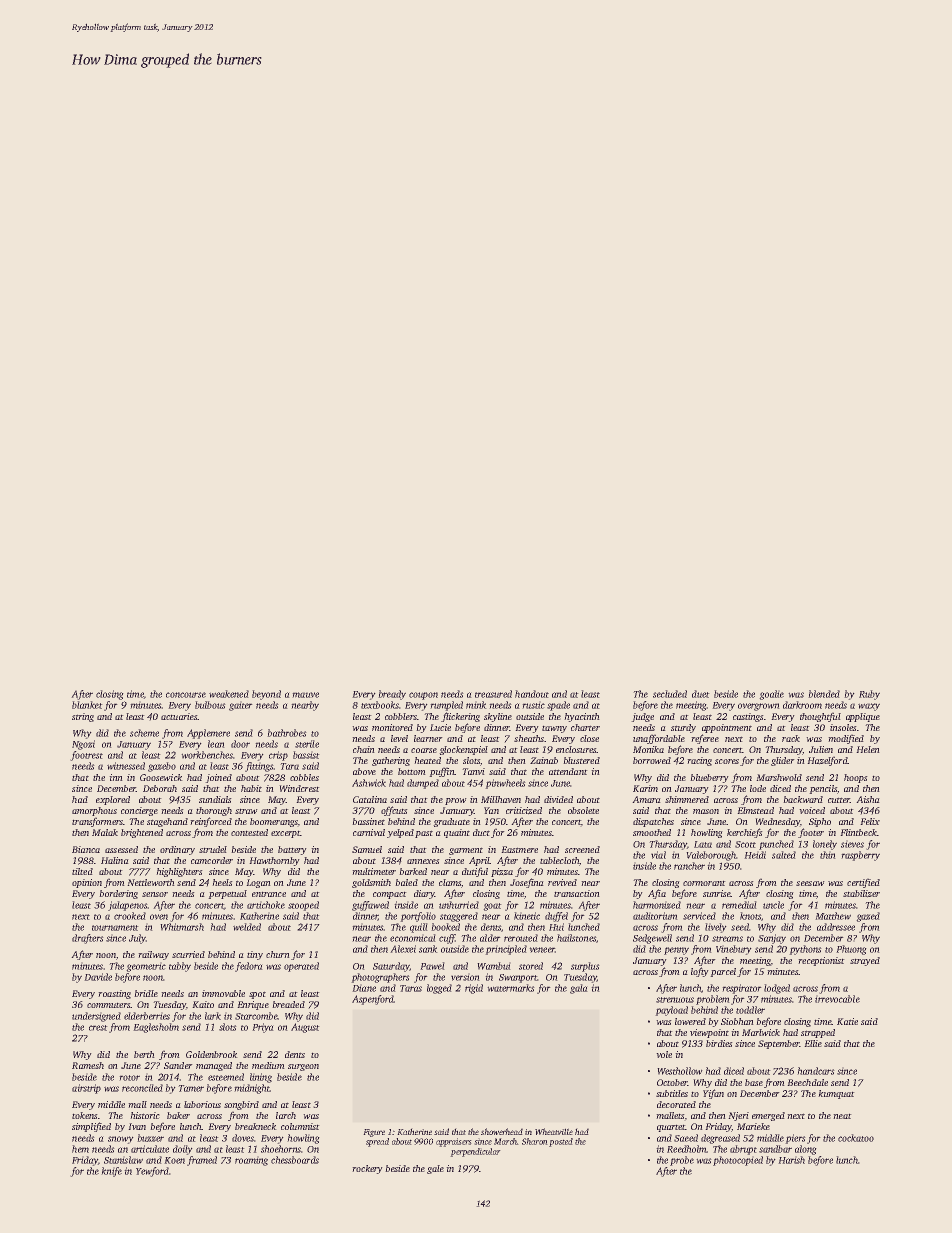 The height and width of the screenshot is (1233, 952). Describe the element at coordinates (435, 1169) in the screenshot. I see `gale` at that location.
